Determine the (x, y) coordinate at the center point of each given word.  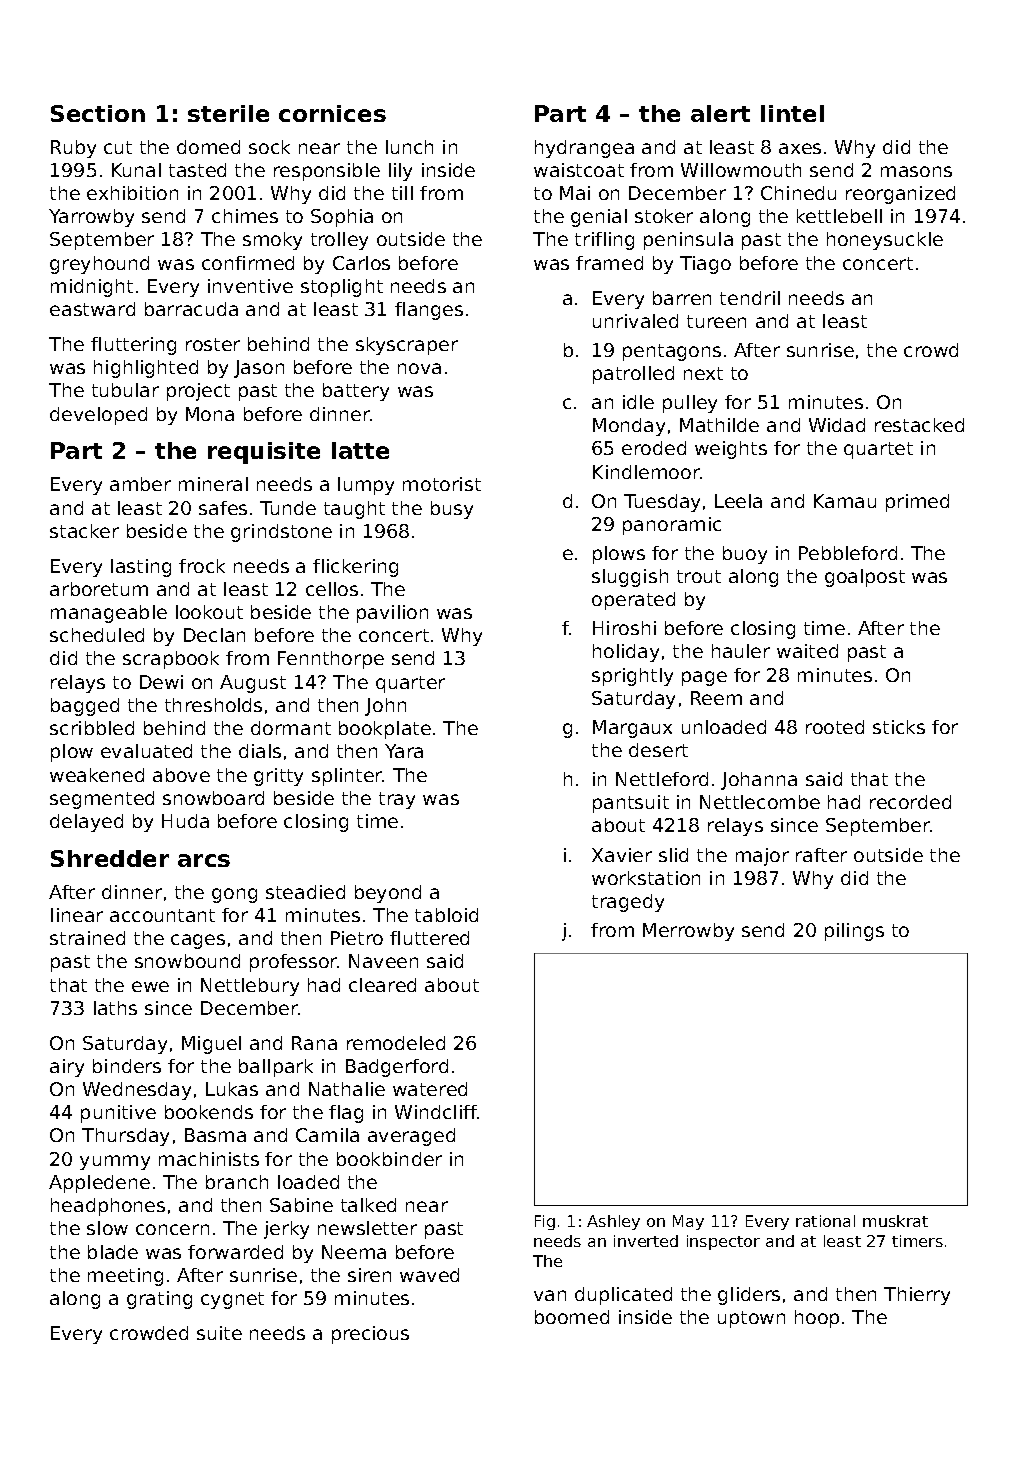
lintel (792, 113)
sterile (228, 113)
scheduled (97, 635)
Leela (738, 501)
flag (346, 1114)
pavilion (392, 614)
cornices (332, 113)
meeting (125, 1277)
